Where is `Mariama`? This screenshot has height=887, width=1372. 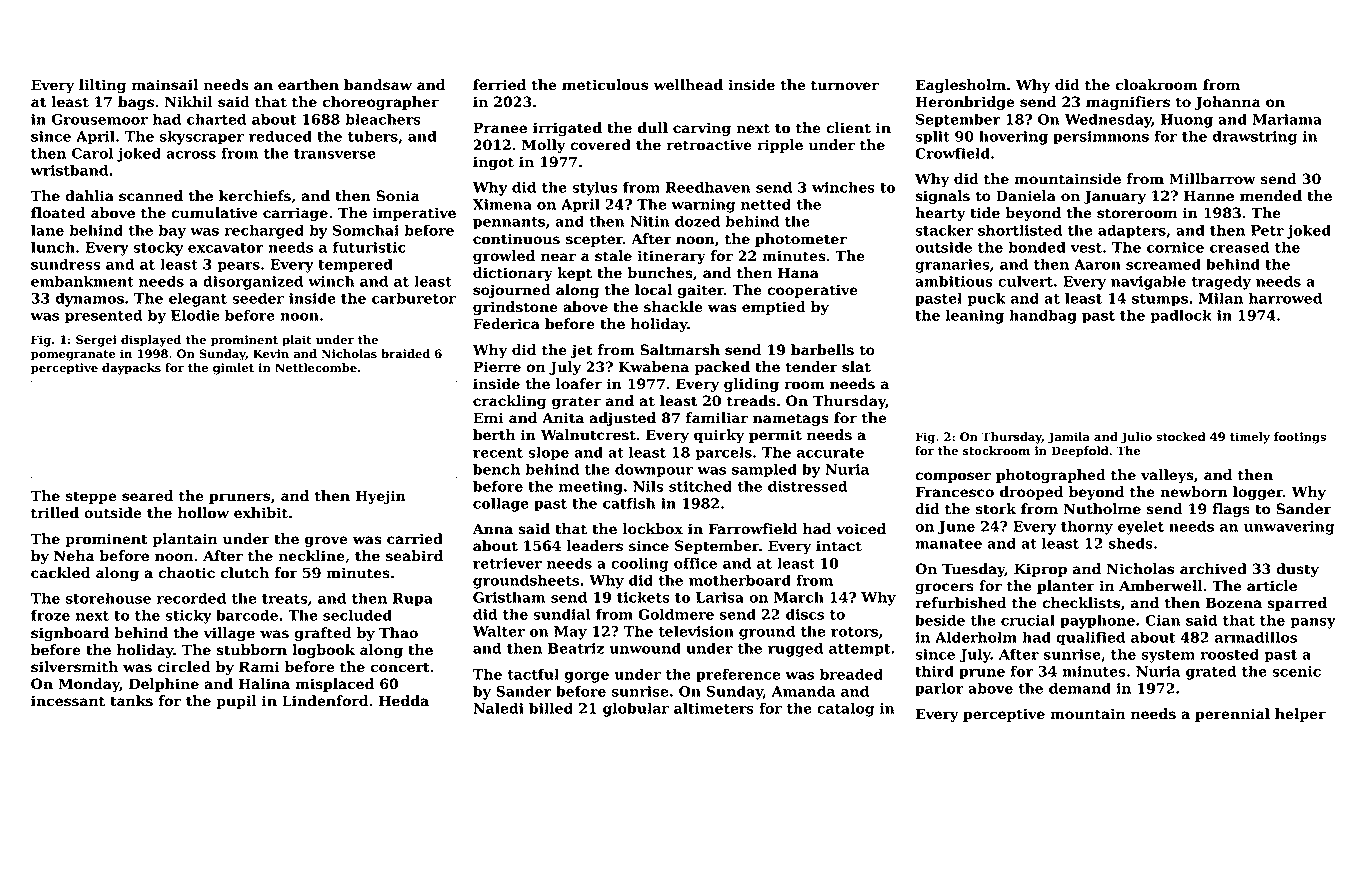
Mariama is located at coordinates (1287, 119).
